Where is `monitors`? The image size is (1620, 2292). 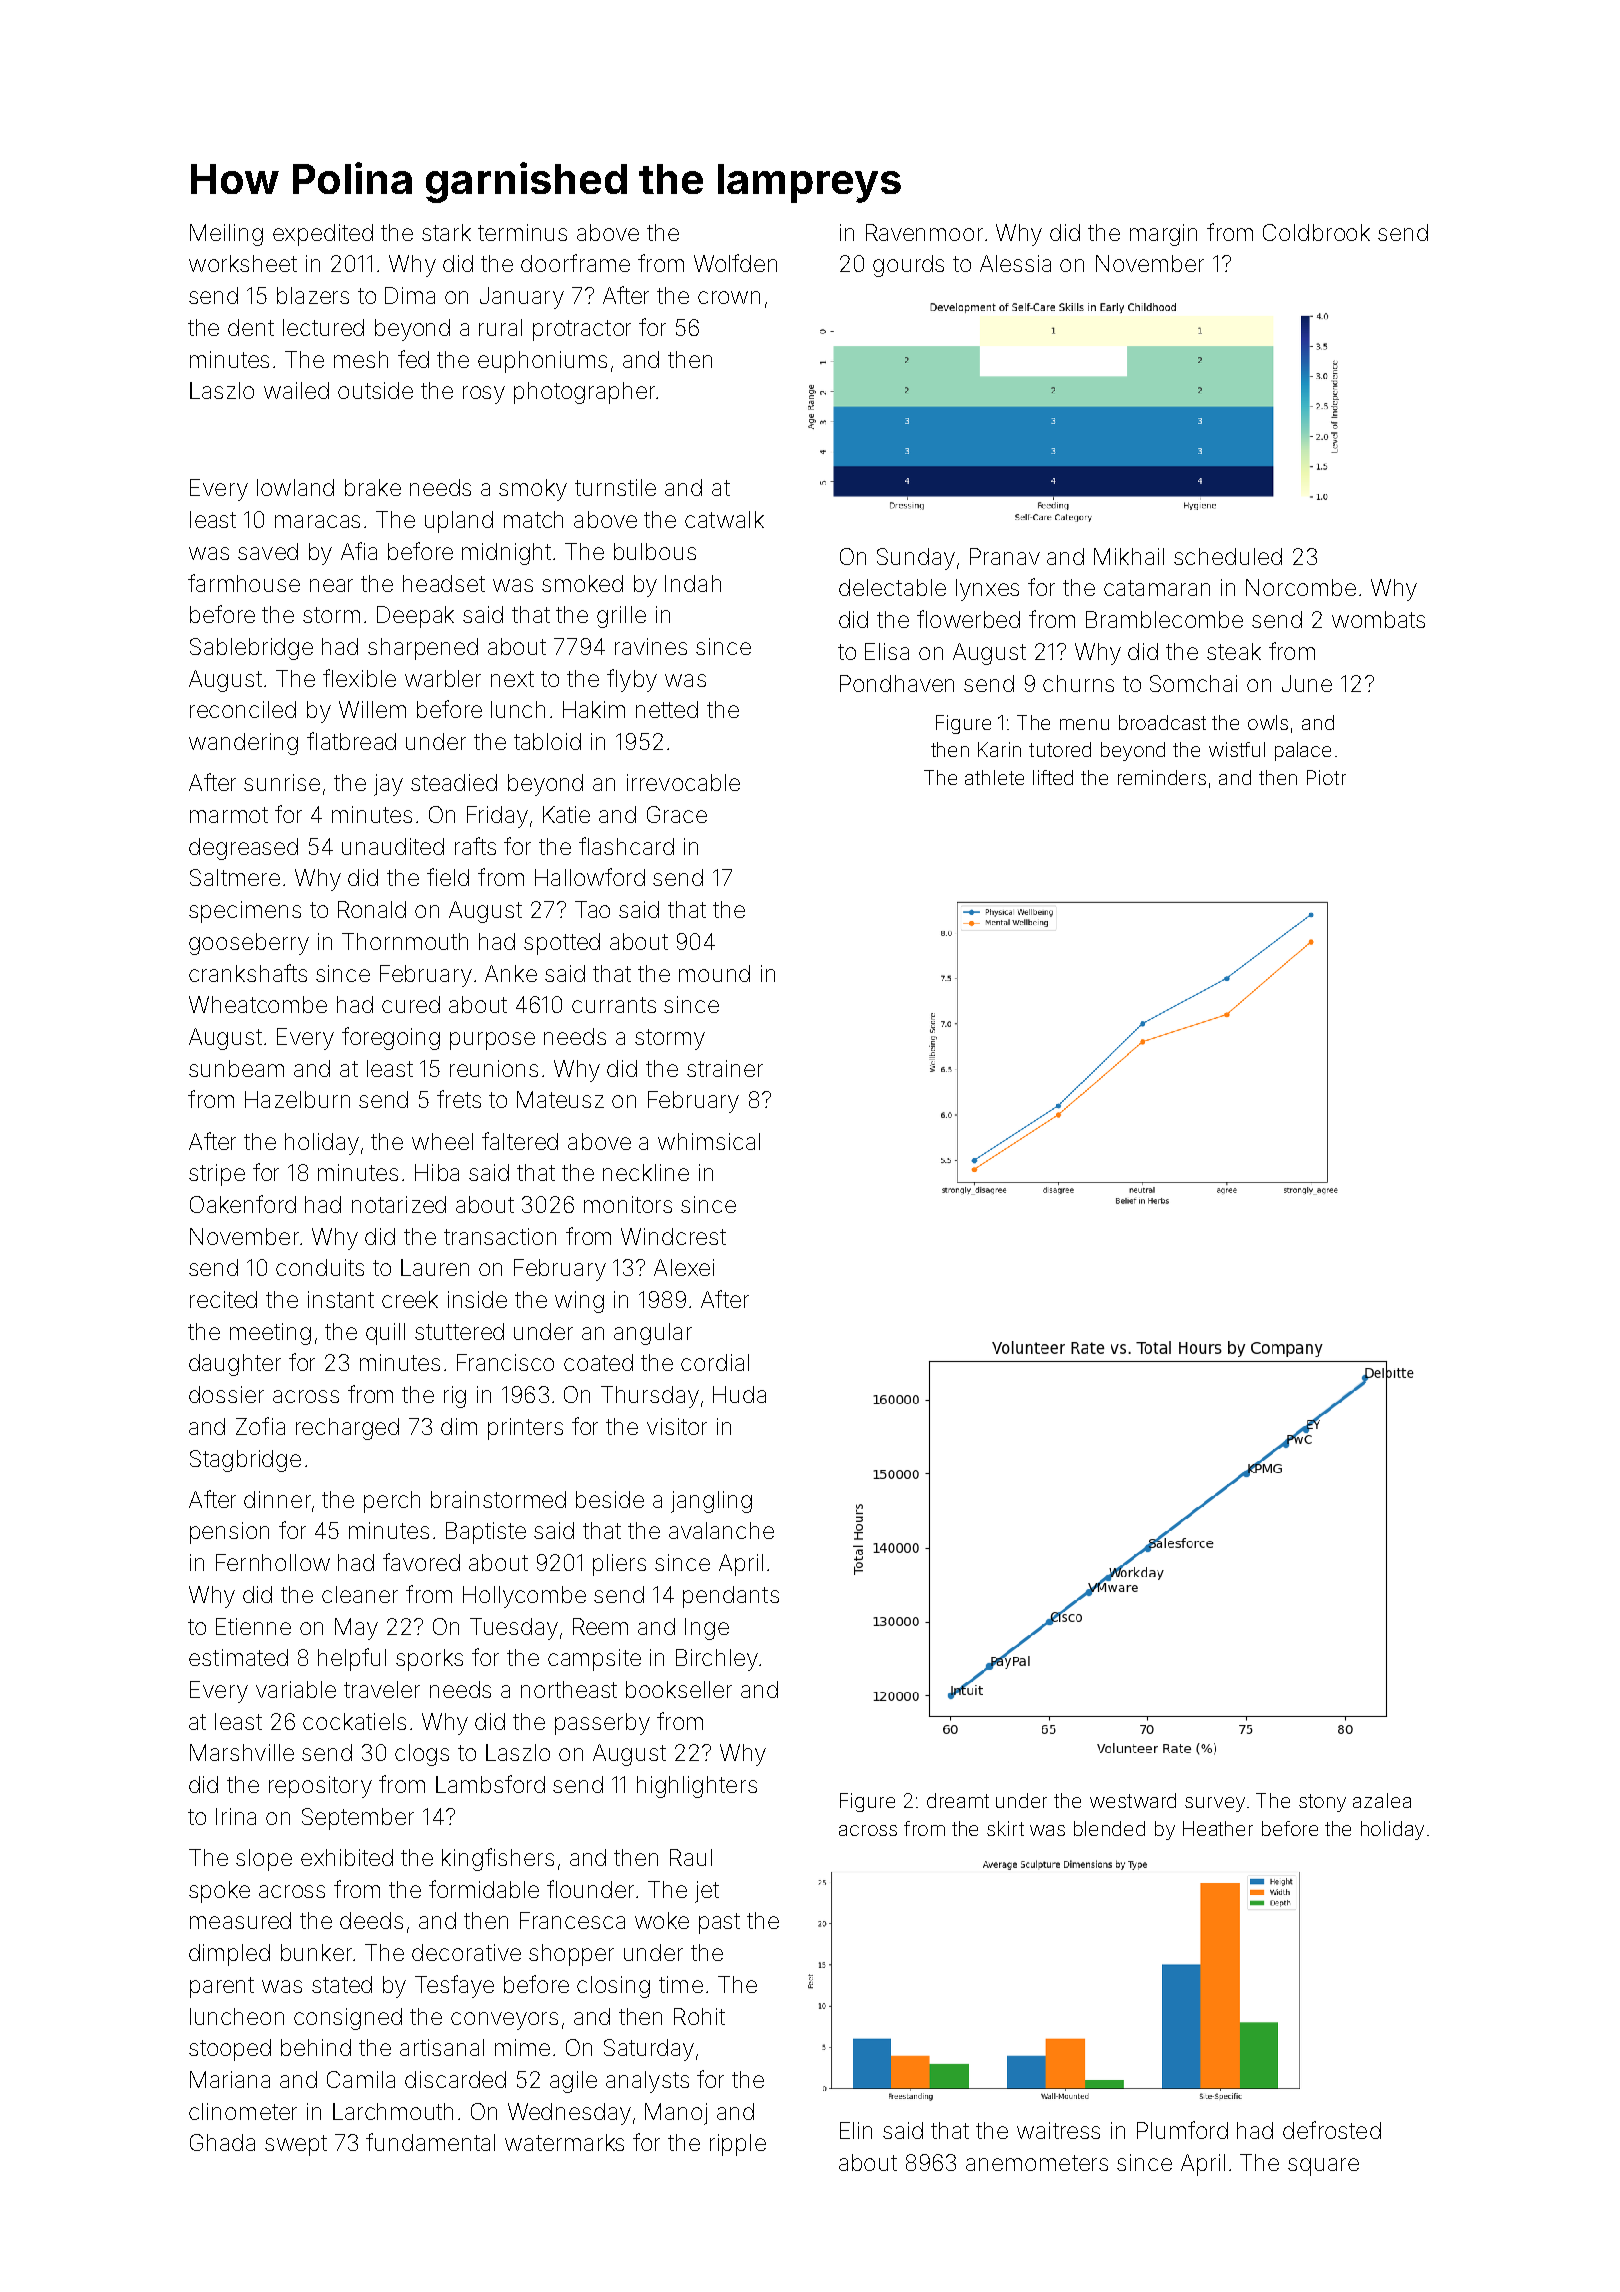 monitors is located at coordinates (628, 1204).
